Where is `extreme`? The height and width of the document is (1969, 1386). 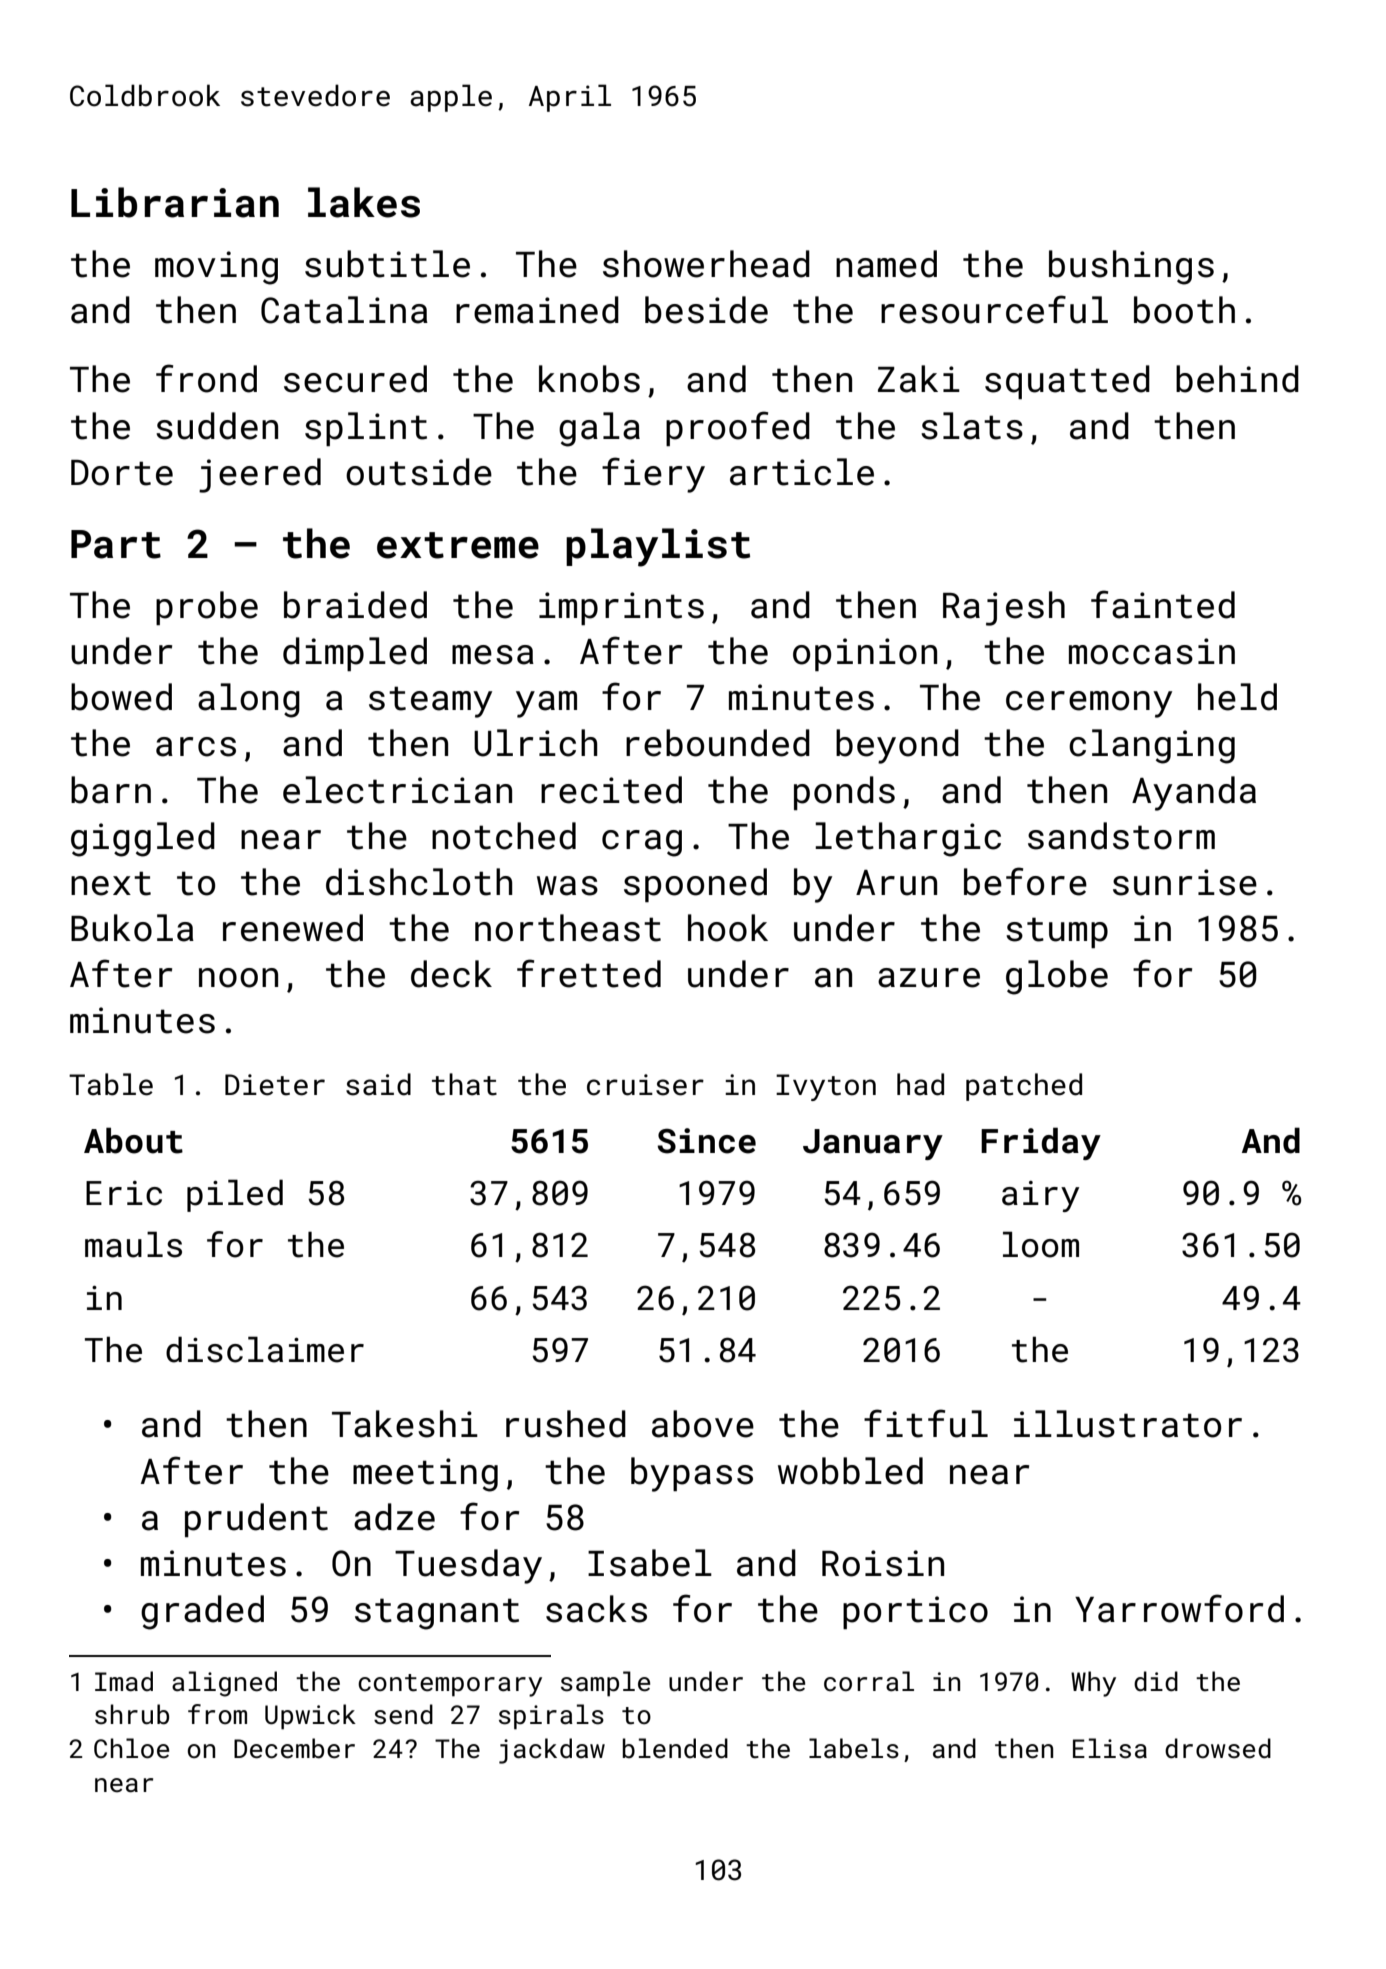 extreme is located at coordinates (458, 545).
